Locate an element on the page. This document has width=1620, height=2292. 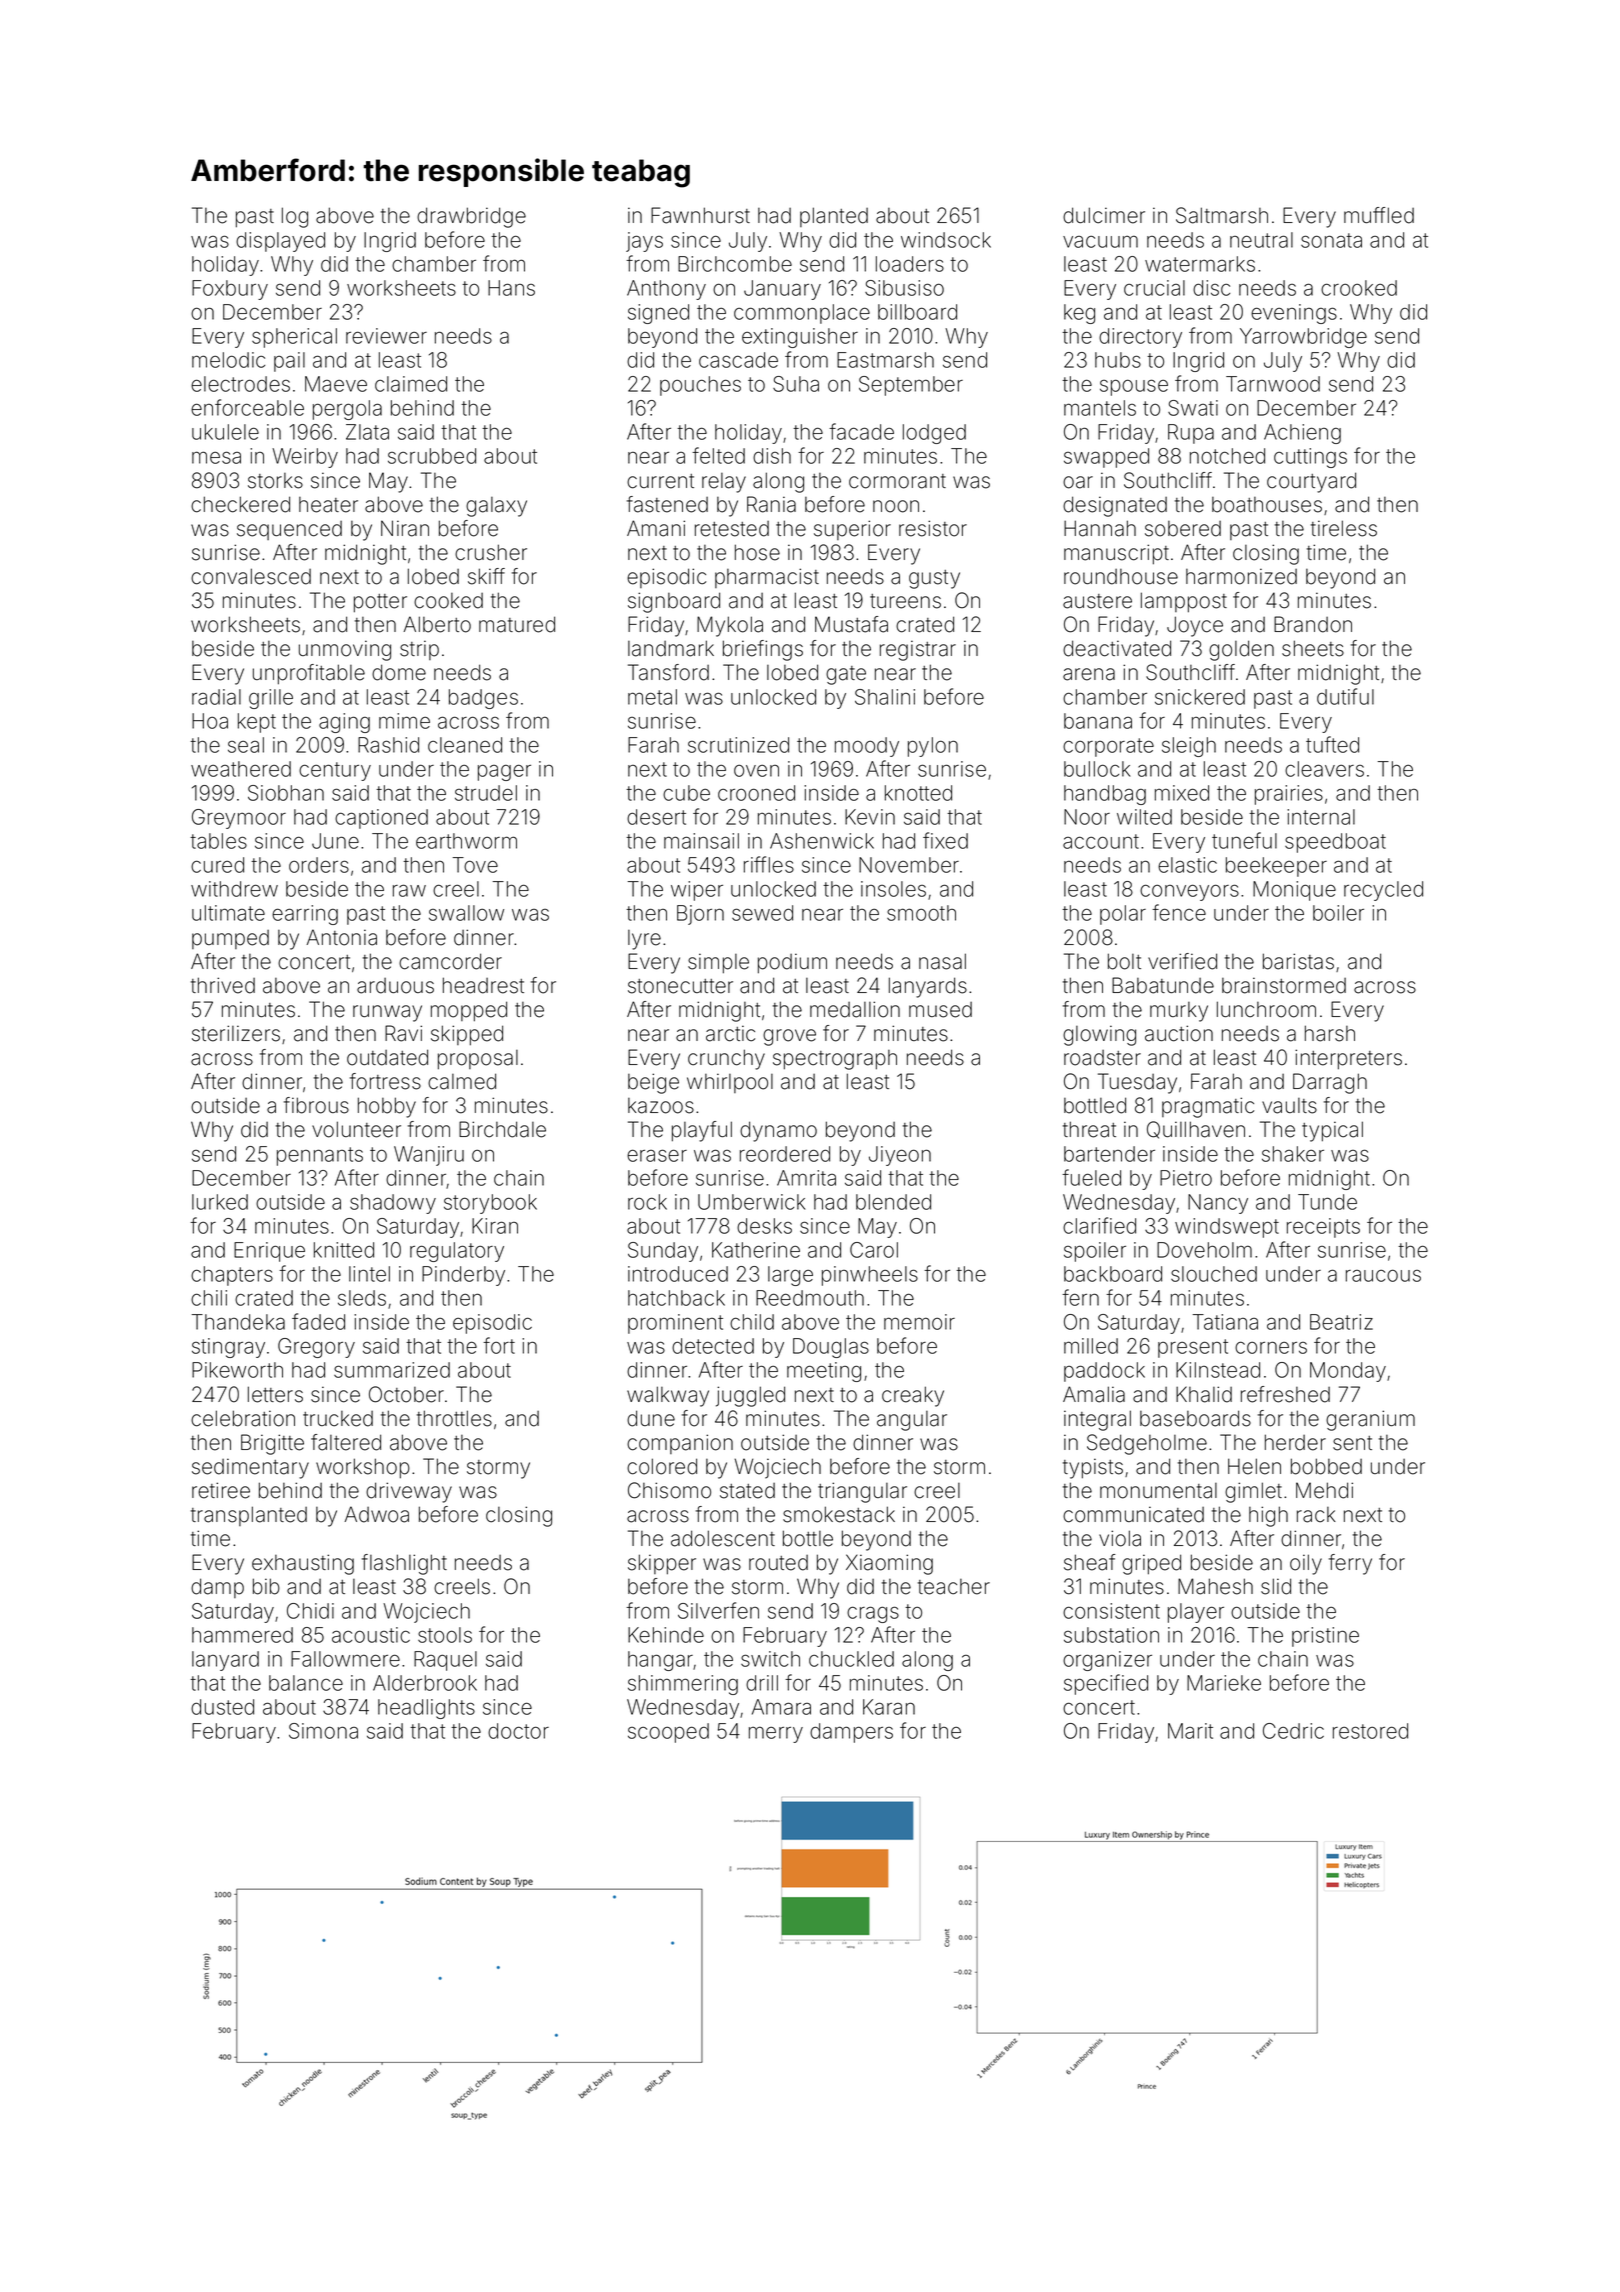
creaky is located at coordinates (913, 1396).
